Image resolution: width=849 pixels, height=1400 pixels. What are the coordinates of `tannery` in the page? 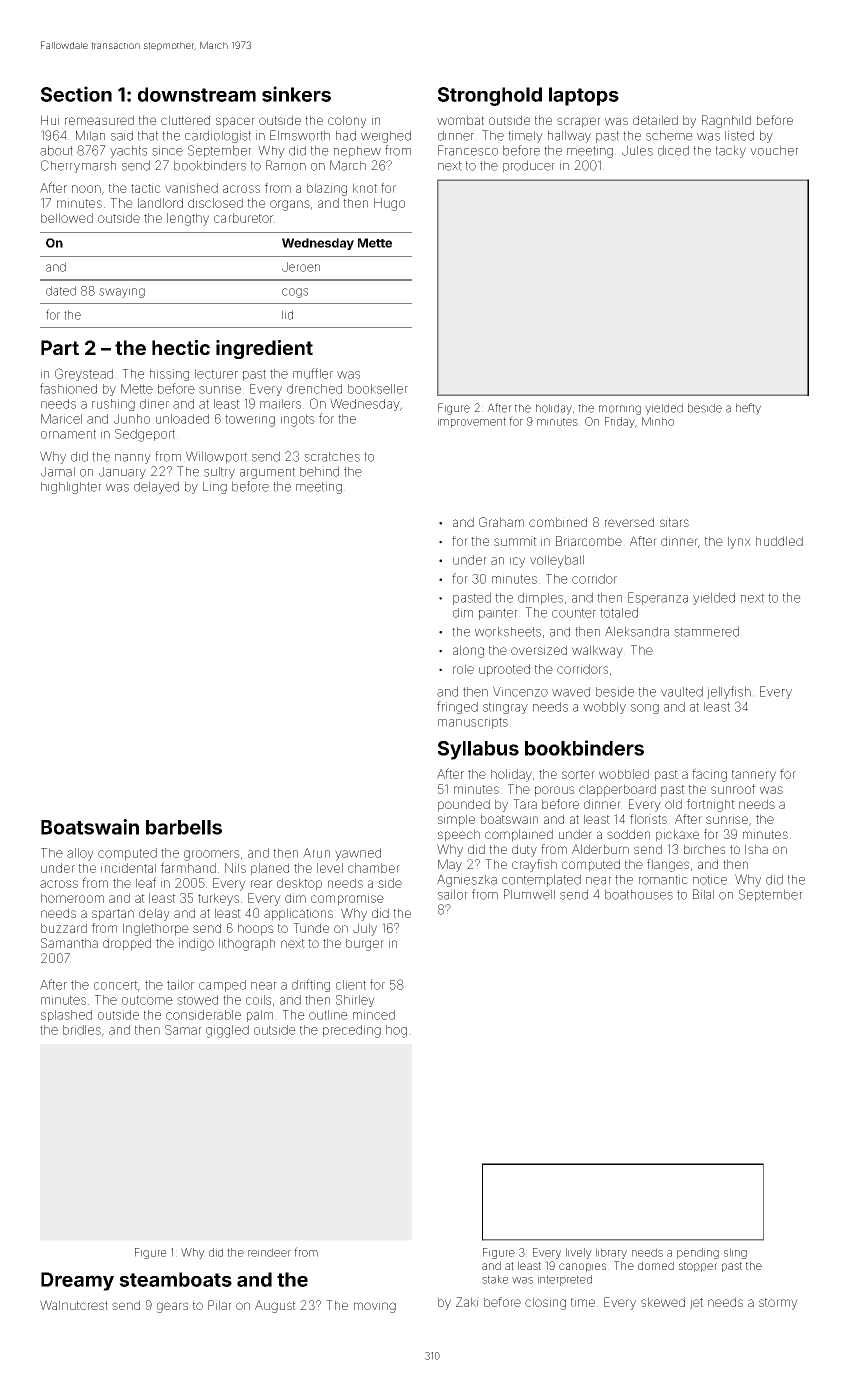 It's located at (754, 776).
